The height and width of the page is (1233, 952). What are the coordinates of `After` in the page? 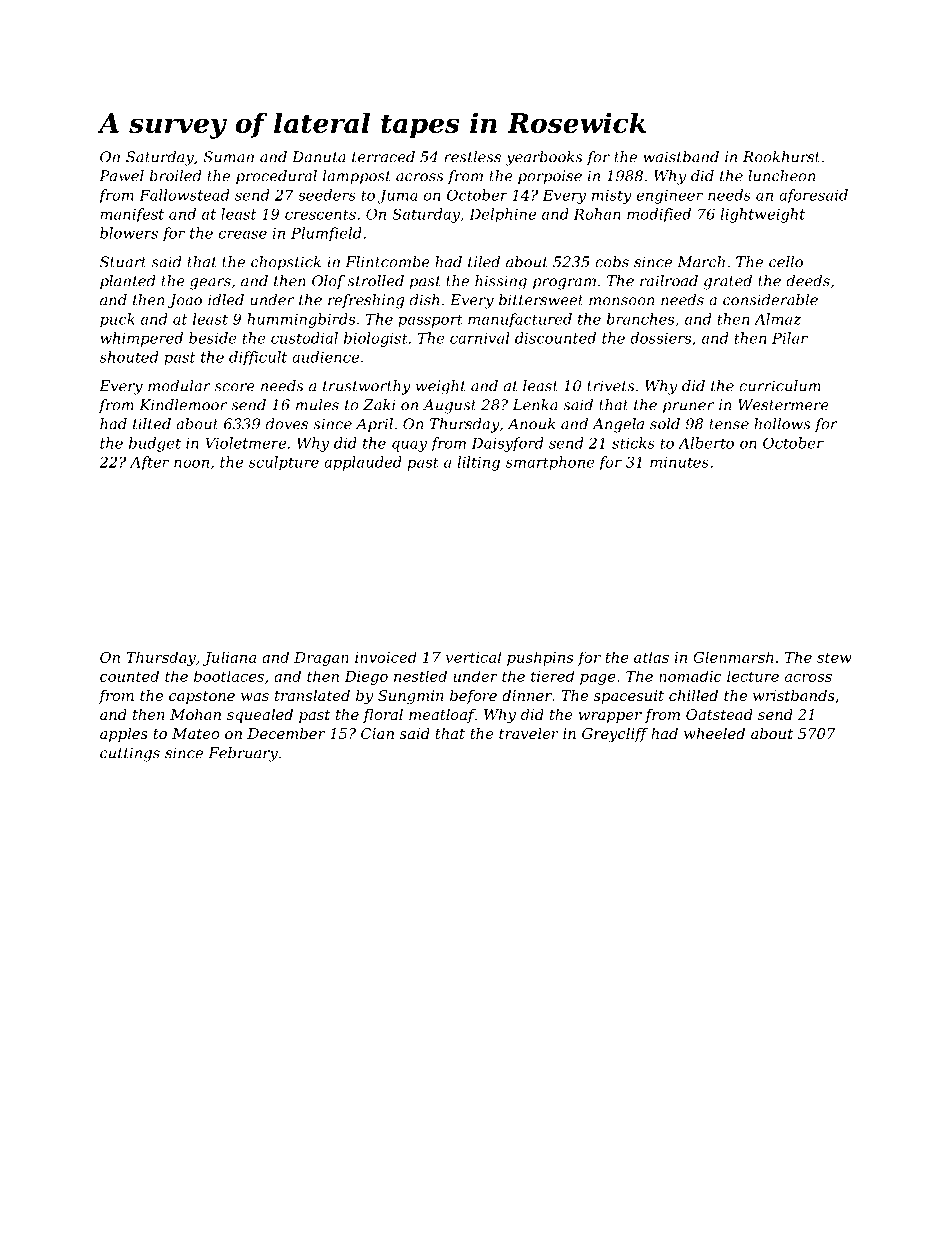 It's located at (149, 463).
